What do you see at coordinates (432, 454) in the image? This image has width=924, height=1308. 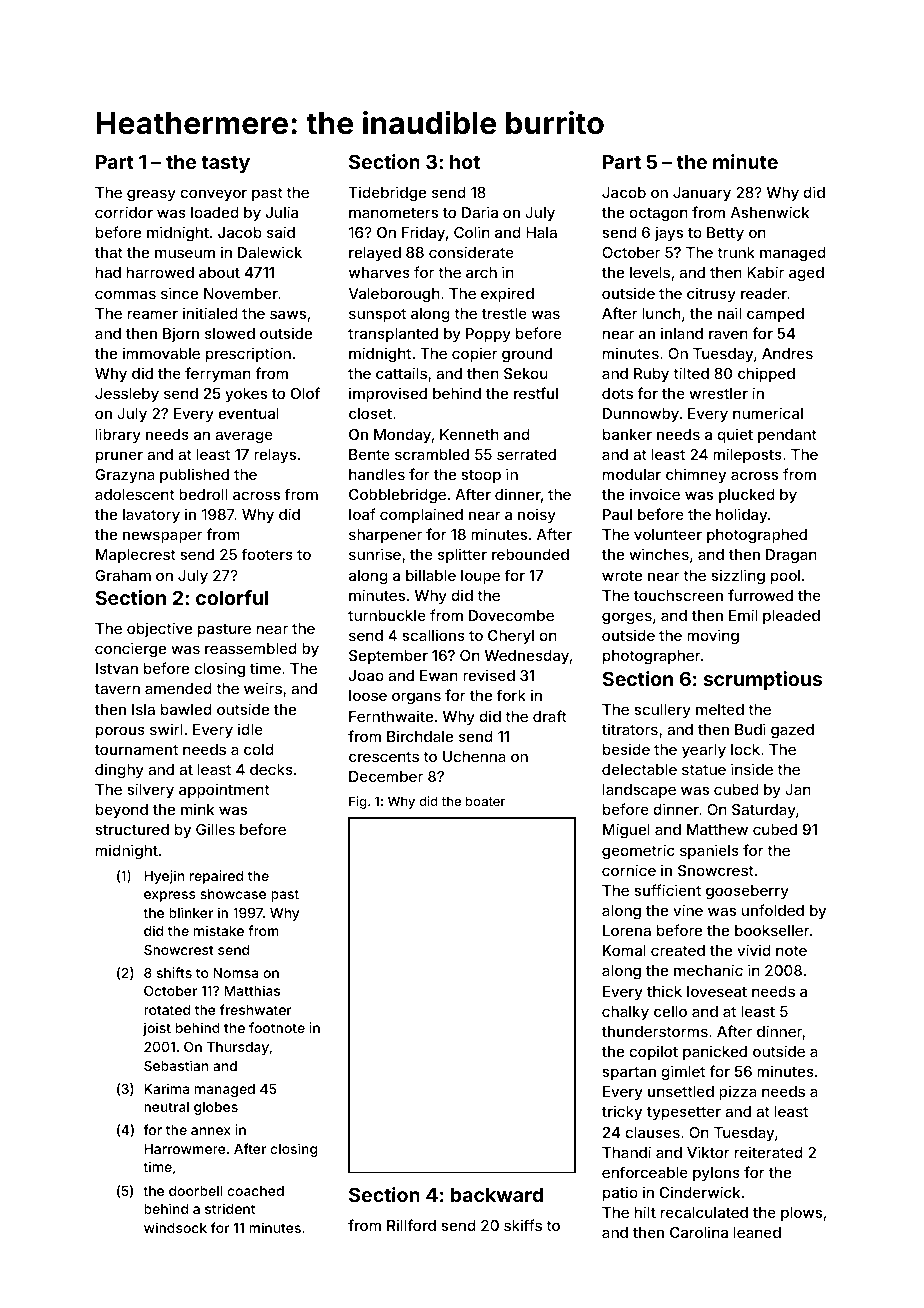 I see `scrambled` at bounding box center [432, 454].
